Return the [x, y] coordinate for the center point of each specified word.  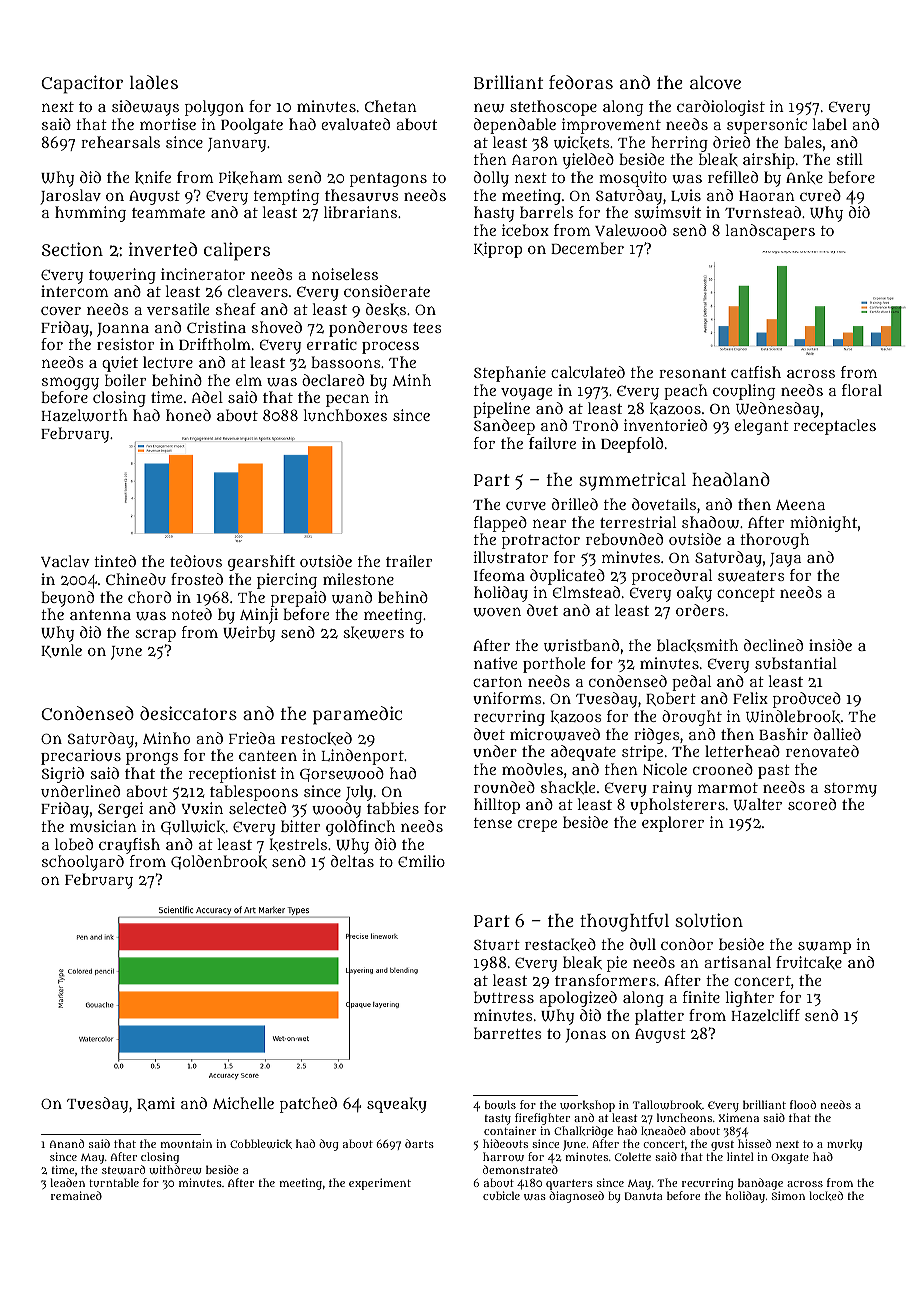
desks [386, 309]
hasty [494, 214]
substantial [796, 663]
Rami [156, 1104]
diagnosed [576, 1197]
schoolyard [83, 863]
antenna [100, 615]
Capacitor [82, 84]
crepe [537, 826]
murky [844, 1145]
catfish [756, 372]
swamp [824, 947]
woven [497, 612]
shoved [277, 327]
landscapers [770, 232]
